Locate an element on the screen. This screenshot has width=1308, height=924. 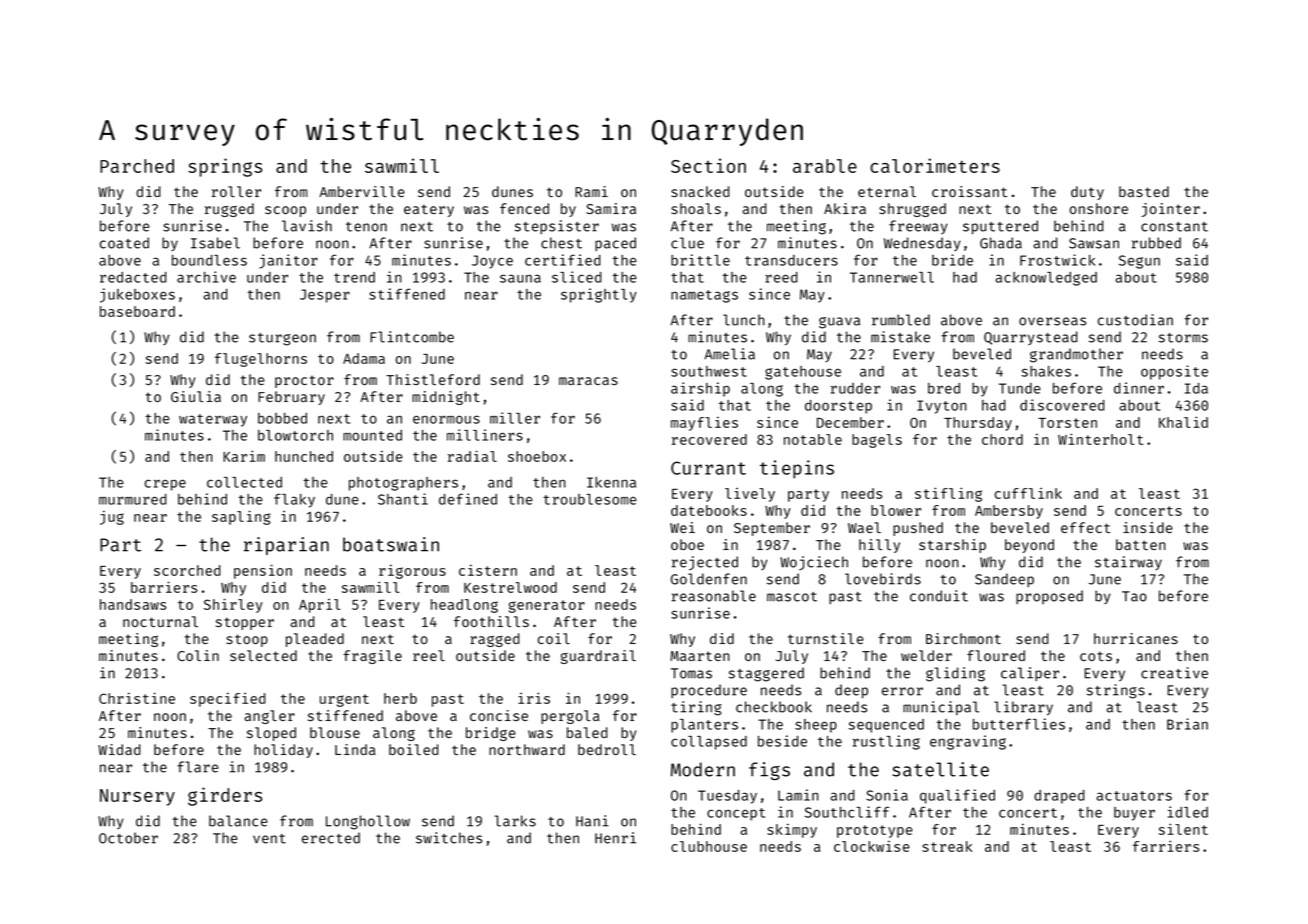
calorimeters is located at coordinates (935, 165).
